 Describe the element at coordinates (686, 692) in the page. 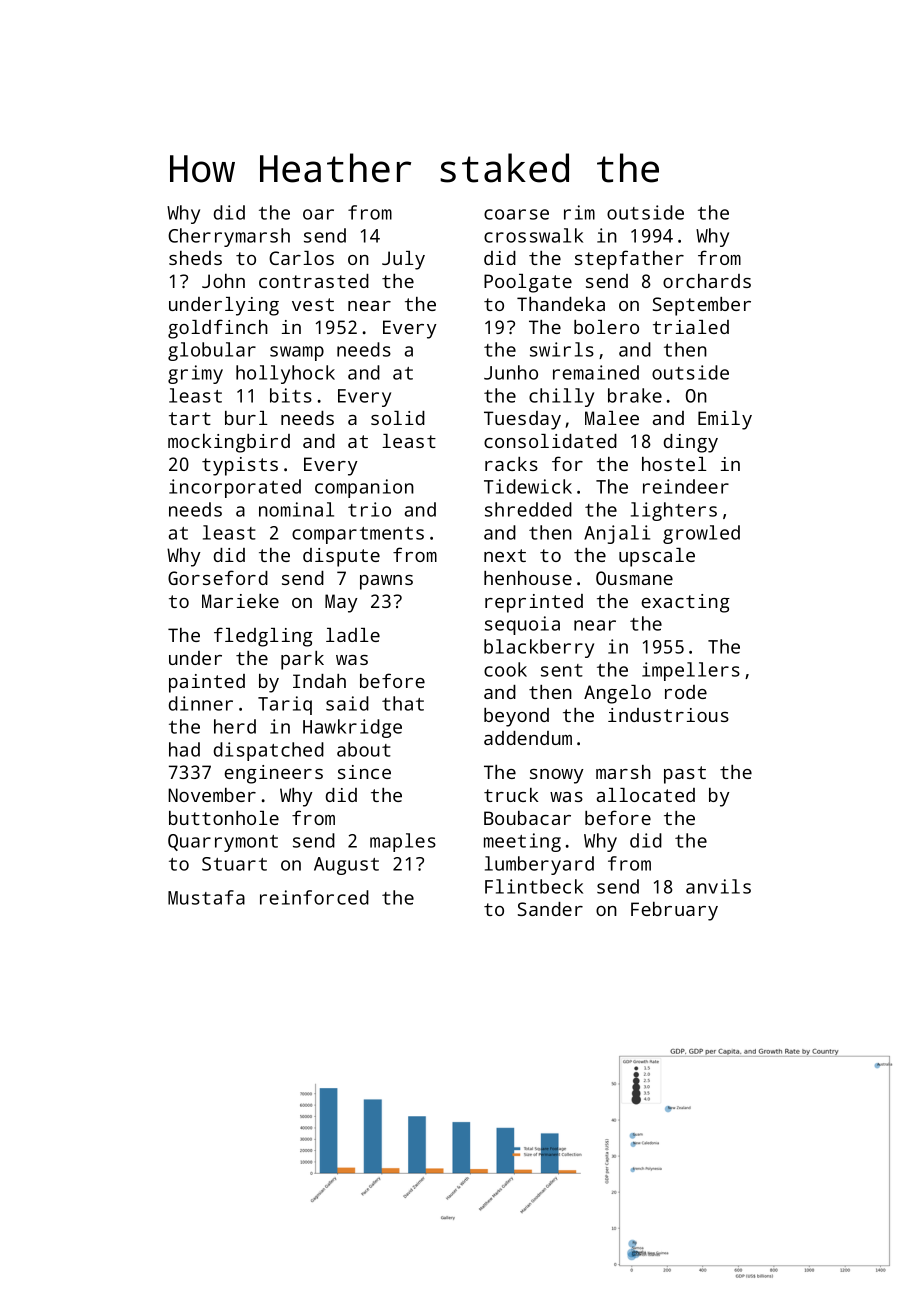

I see `rode` at that location.
